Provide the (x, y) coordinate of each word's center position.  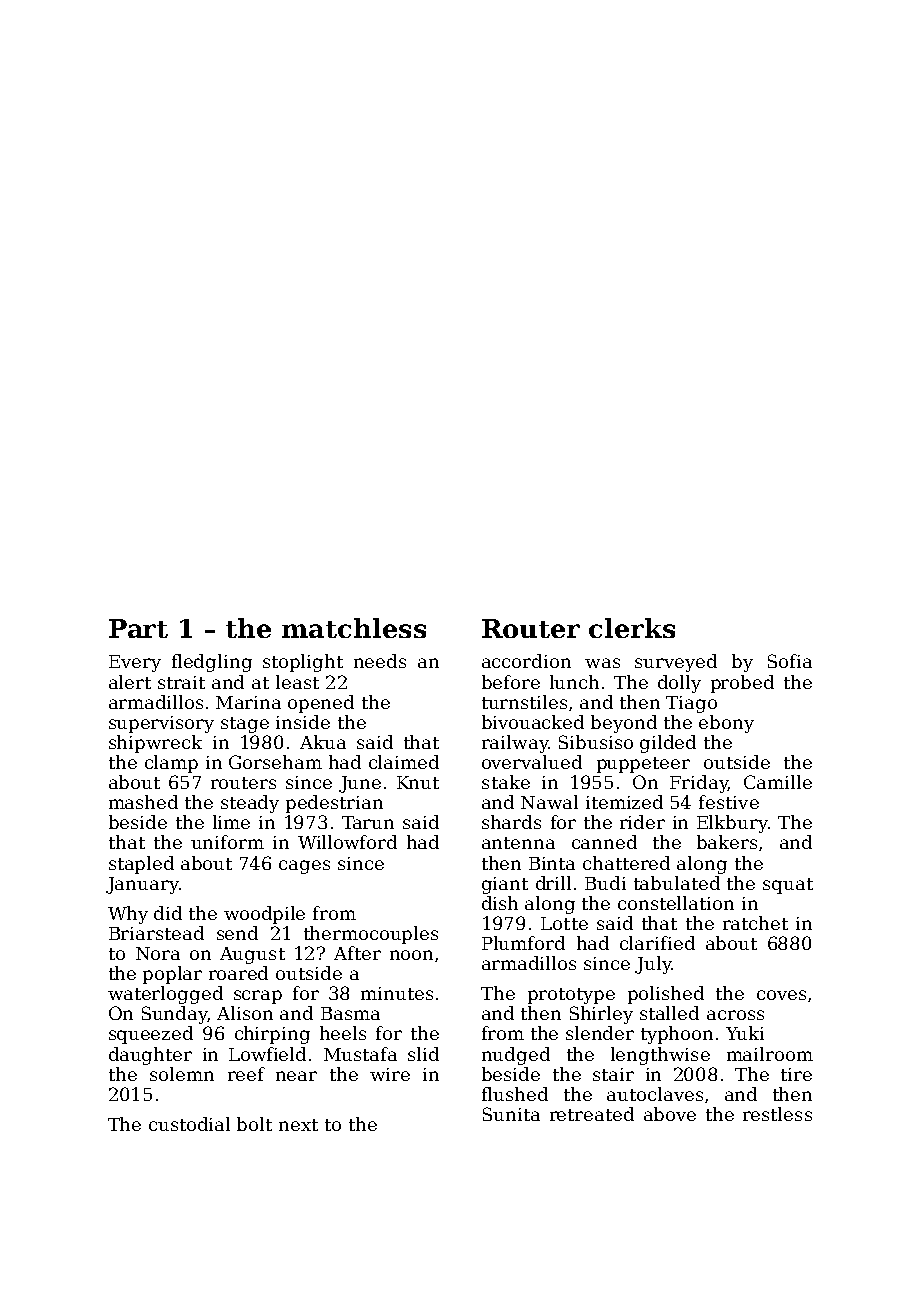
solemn (182, 1074)
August (252, 955)
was (602, 663)
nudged (516, 1056)
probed (742, 684)
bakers (727, 842)
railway (515, 744)
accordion (526, 661)
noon (411, 955)
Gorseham (275, 762)
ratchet (755, 923)
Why (128, 915)
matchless (354, 628)
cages (304, 867)
